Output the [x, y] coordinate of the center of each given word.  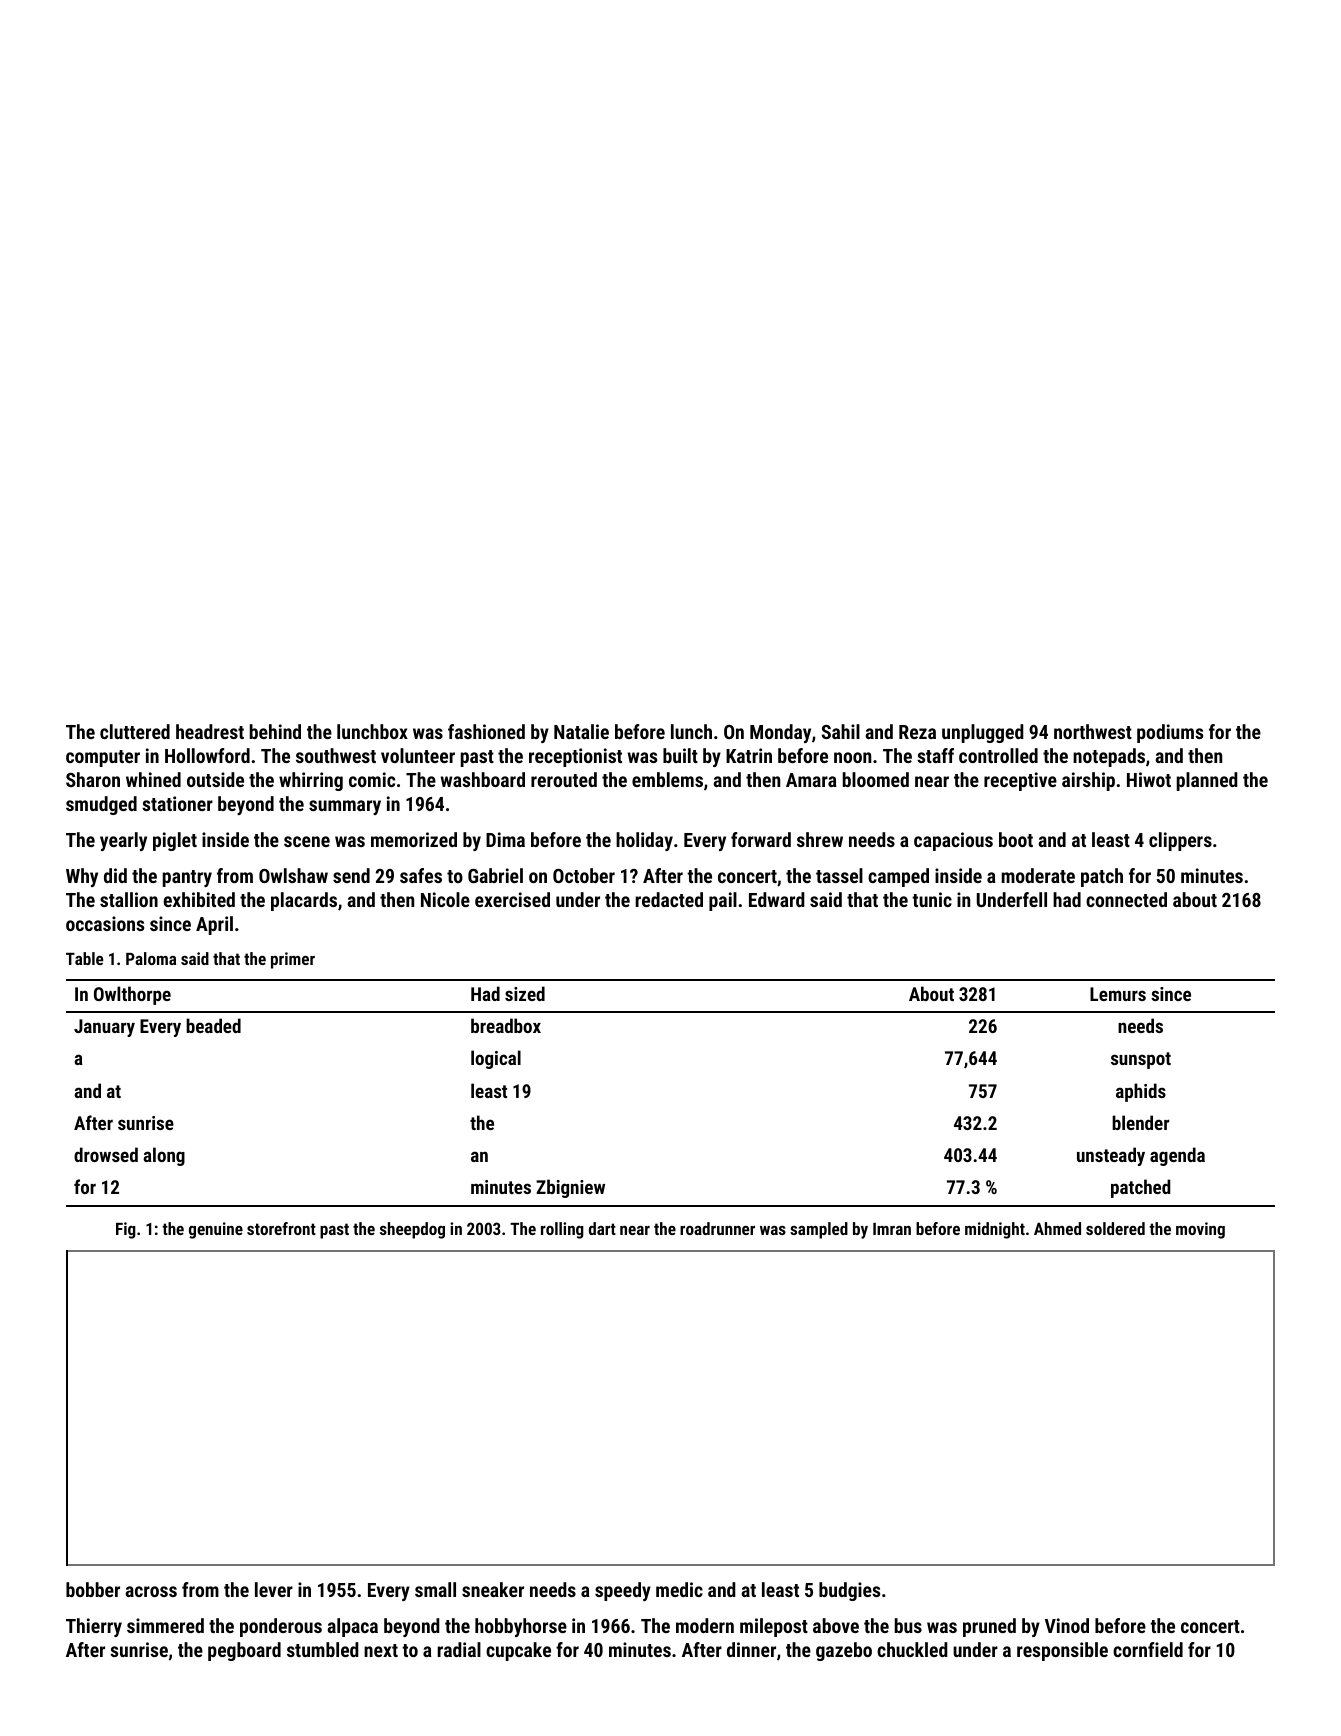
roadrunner [717, 1228]
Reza [917, 732]
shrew [820, 839]
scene [307, 841]
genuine [216, 1230]
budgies [849, 1591]
